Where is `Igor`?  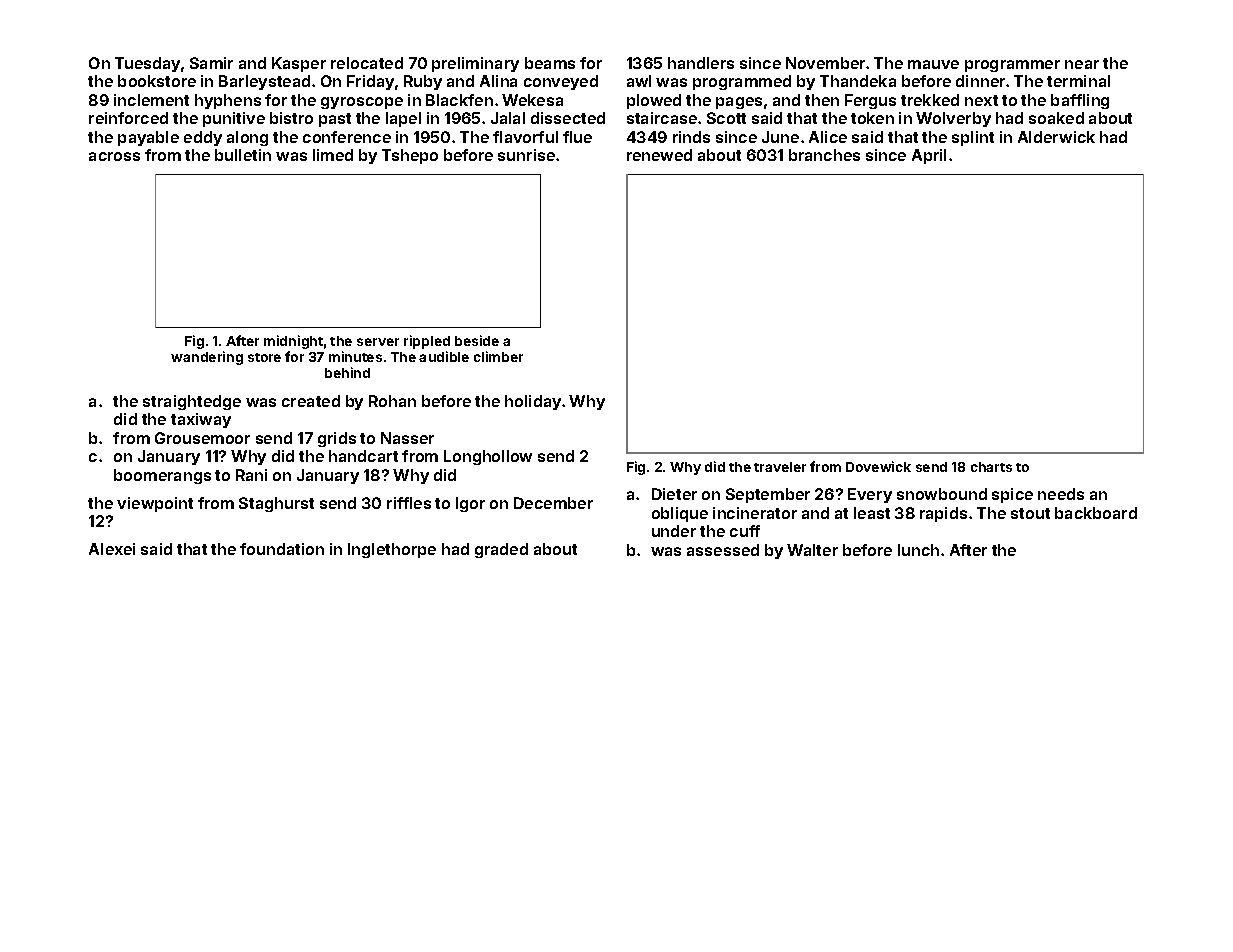 Igor is located at coordinates (470, 504).
